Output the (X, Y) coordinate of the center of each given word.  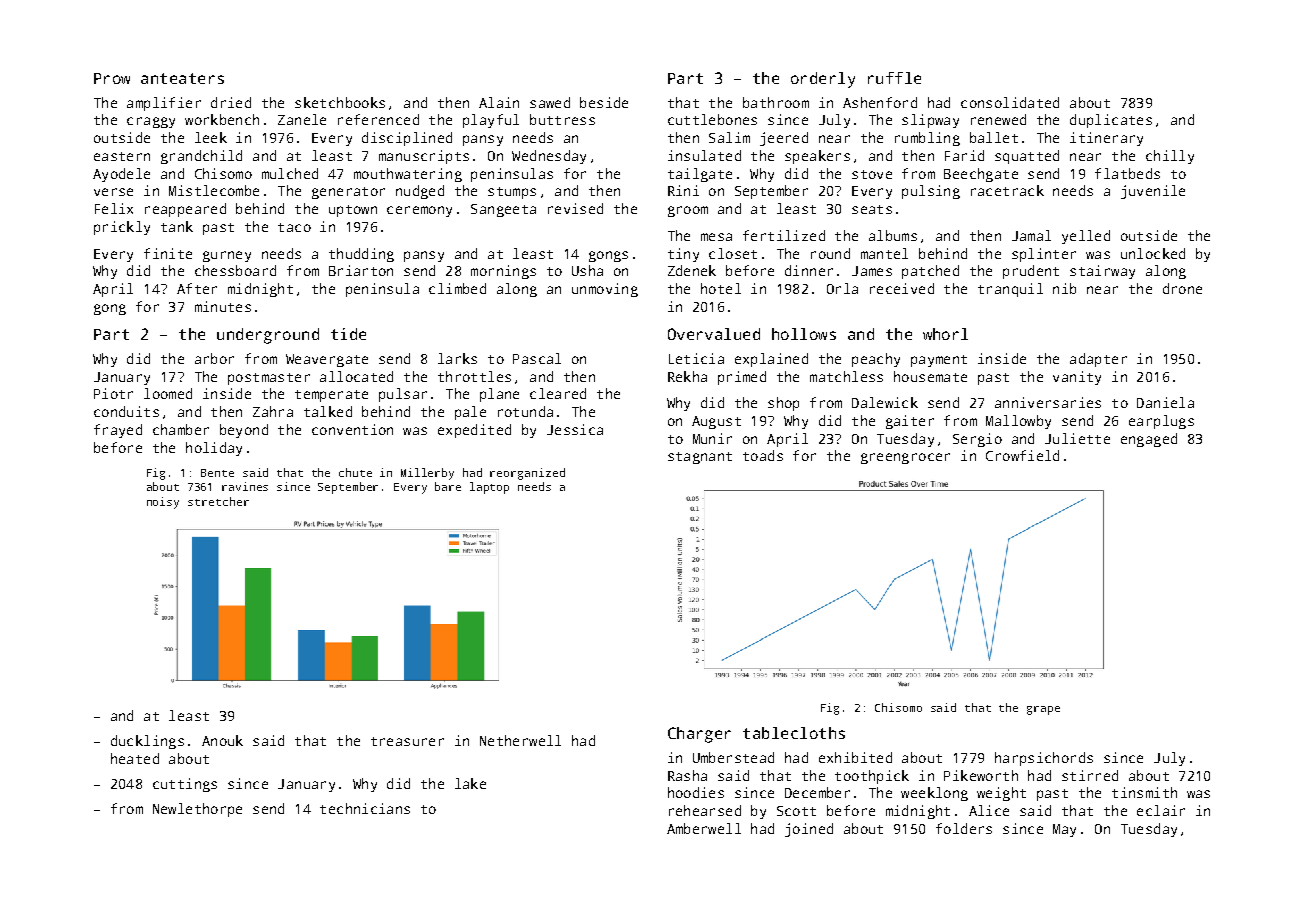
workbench (222, 119)
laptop (489, 488)
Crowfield (1022, 455)
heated (135, 758)
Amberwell (704, 828)
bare (448, 486)
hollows (804, 334)
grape (1043, 710)
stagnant (700, 458)
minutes (223, 306)
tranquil (1010, 290)
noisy (163, 503)
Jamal (1031, 235)
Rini (683, 190)
